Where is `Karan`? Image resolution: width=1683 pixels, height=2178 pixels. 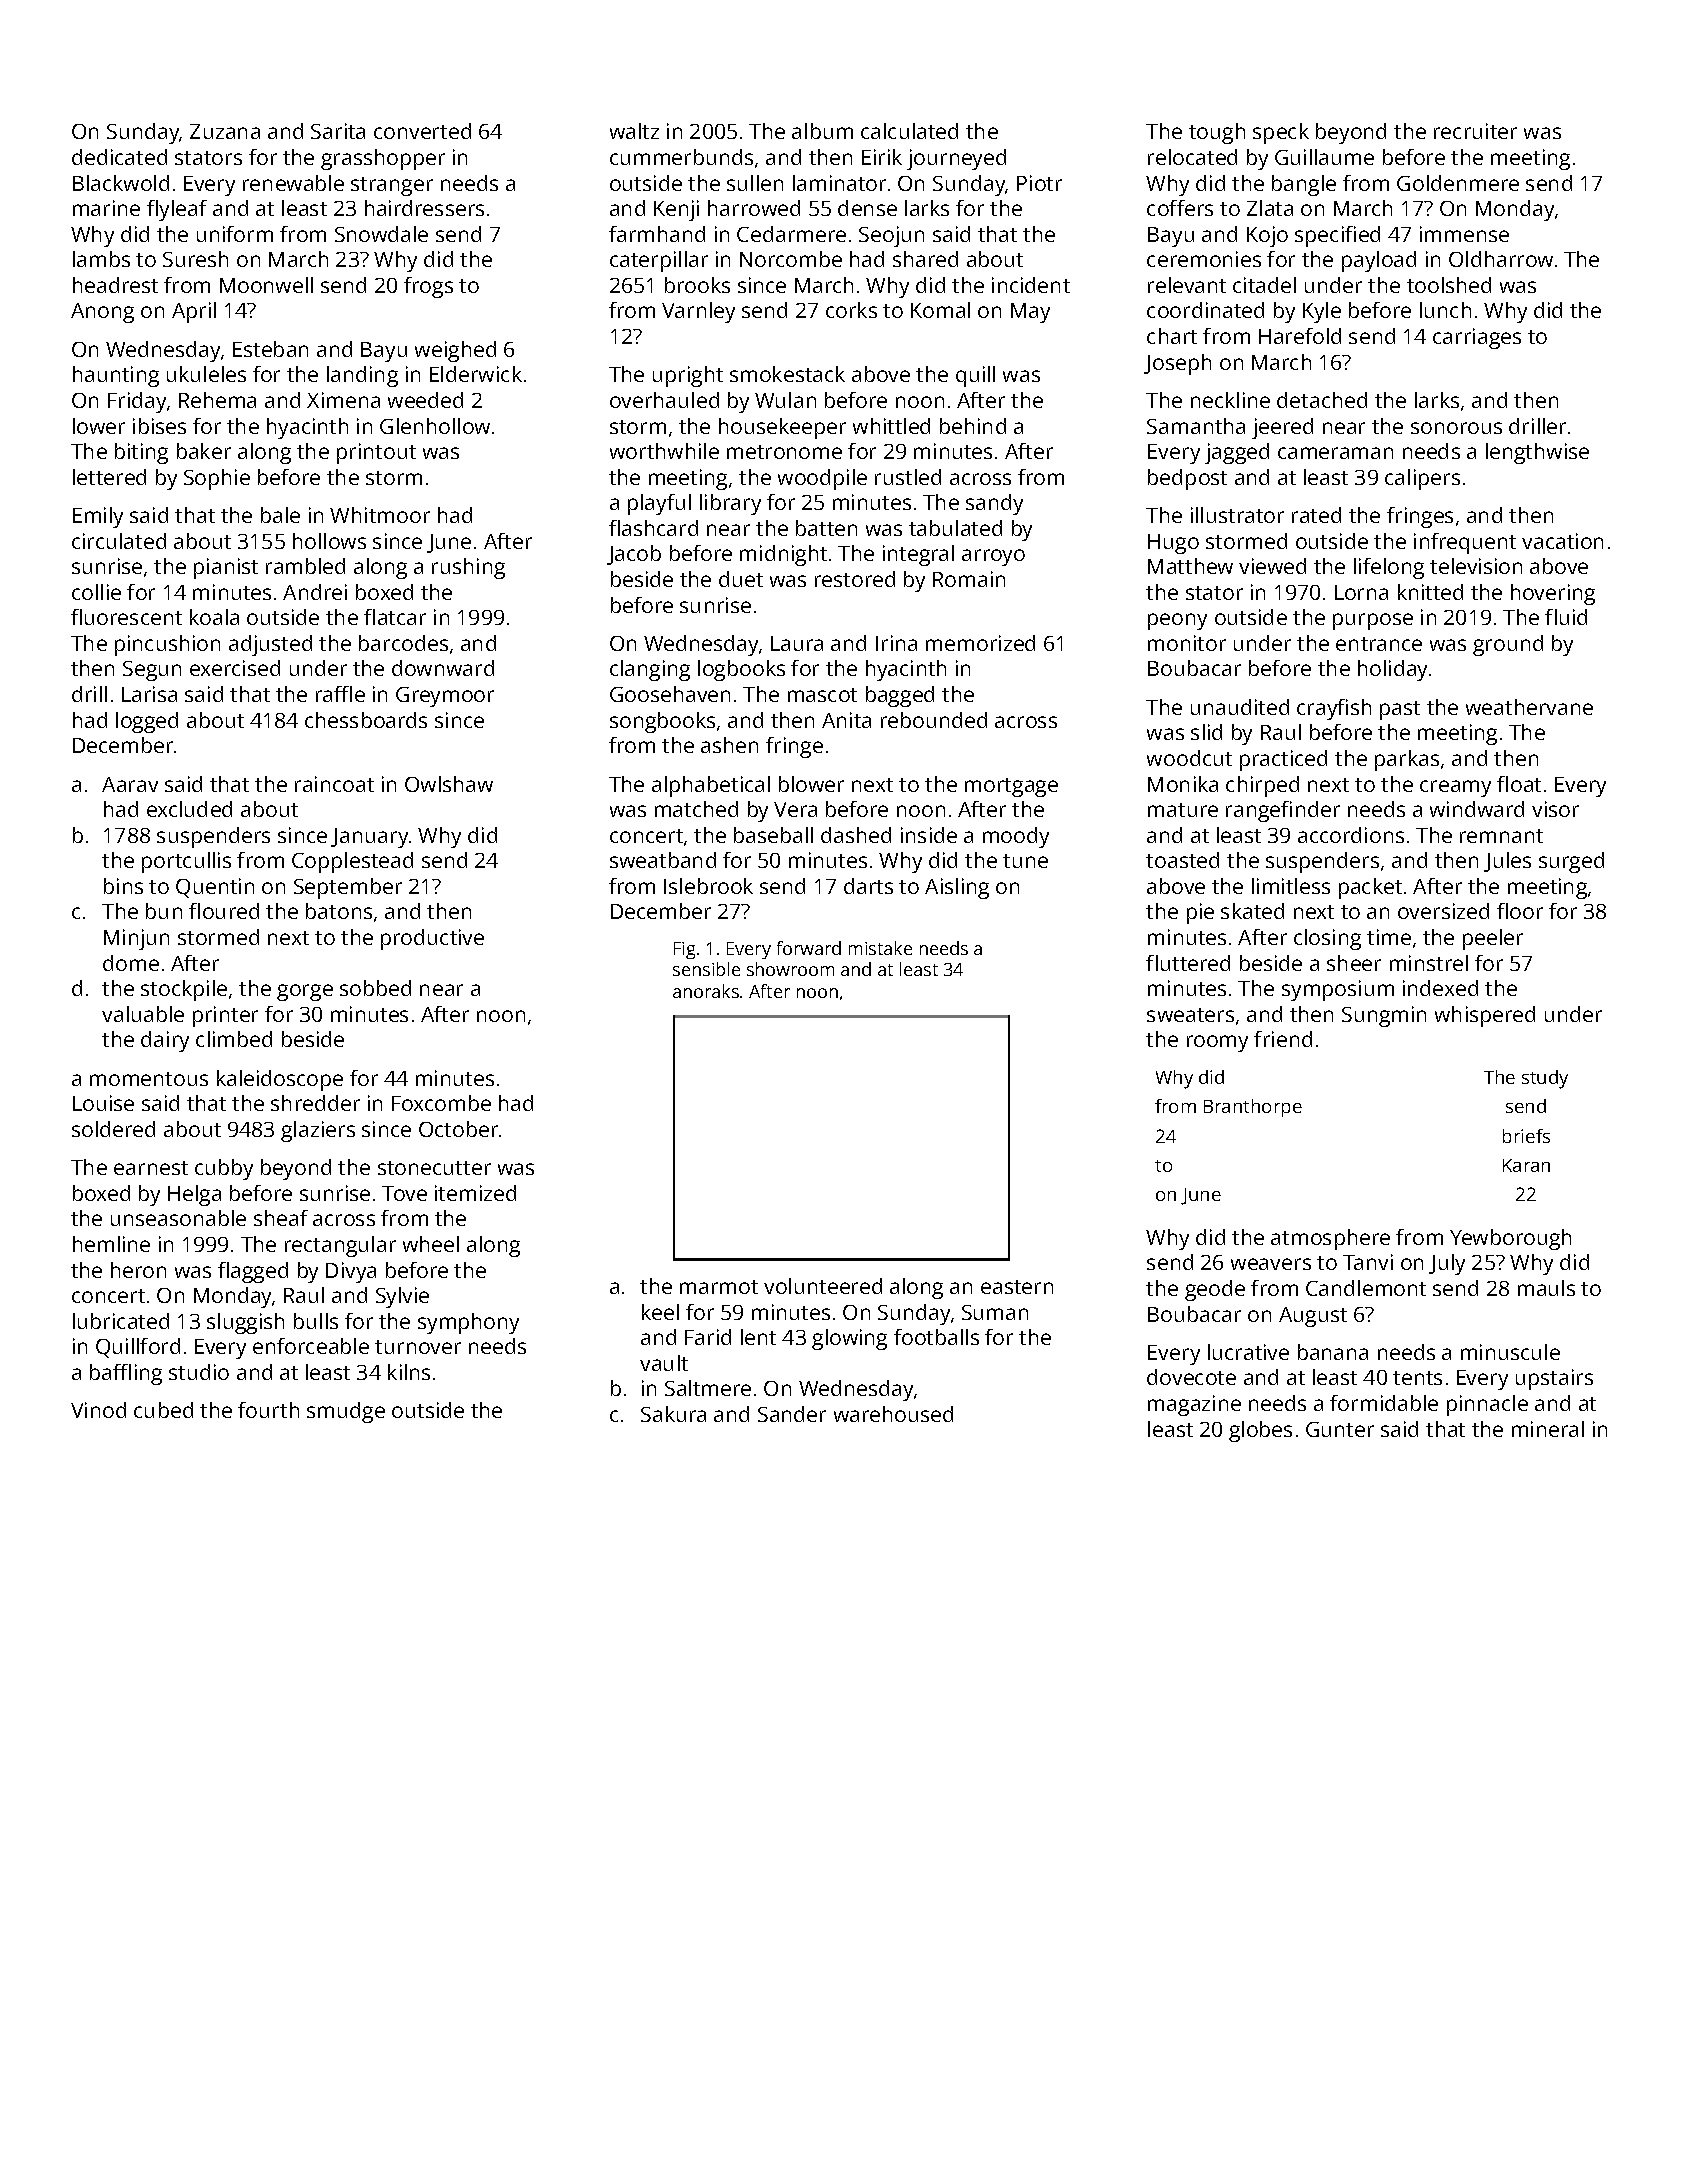 Karan is located at coordinates (1526, 1165).
